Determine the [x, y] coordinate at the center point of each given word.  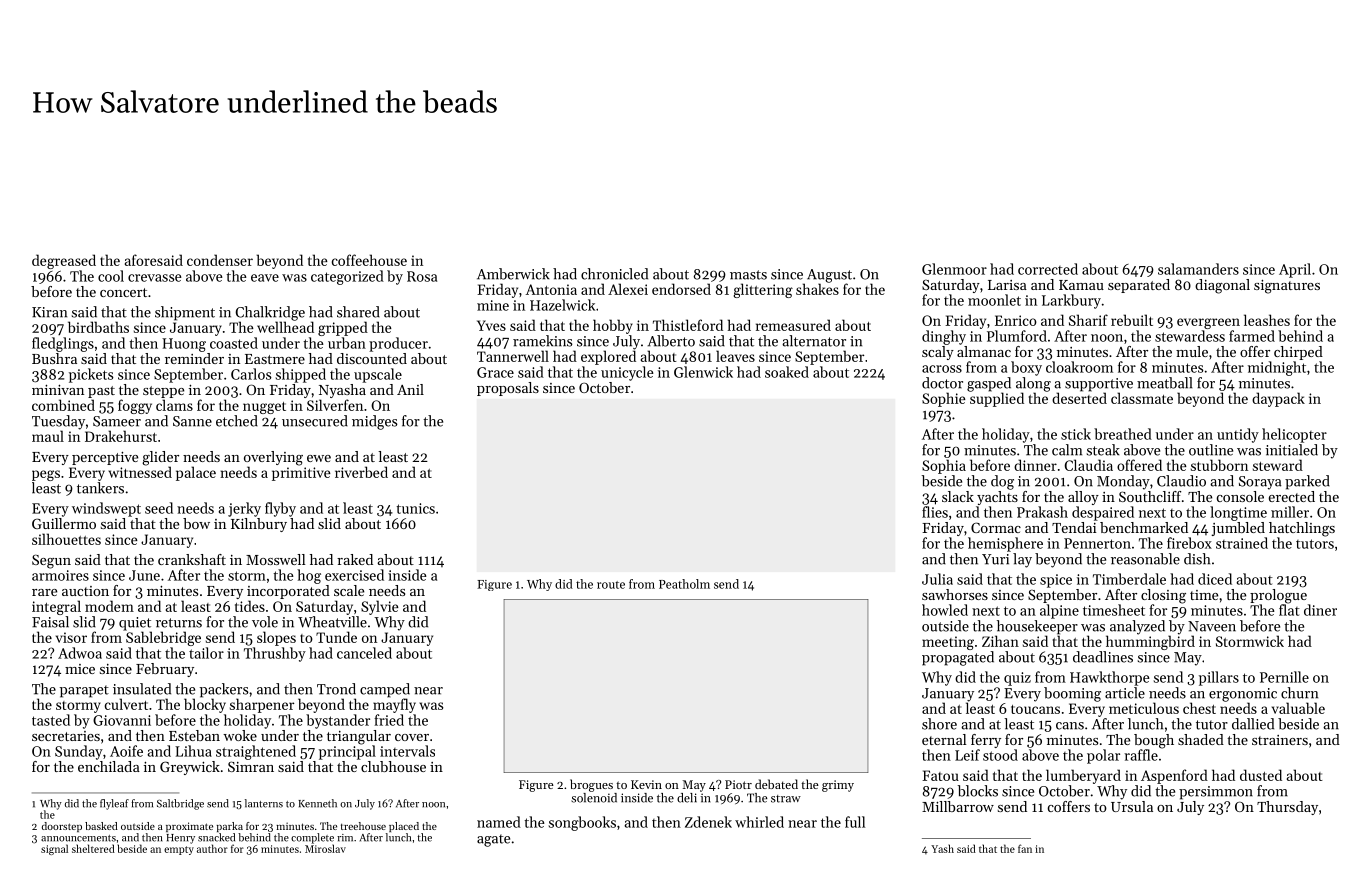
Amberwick [513, 274]
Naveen [1212, 626]
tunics [415, 508]
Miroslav [325, 848]
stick [1076, 434]
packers [224, 690]
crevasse [155, 278]
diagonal [1222, 286]
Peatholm [684, 584]
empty [179, 850]
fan [1025, 848]
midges [375, 422]
